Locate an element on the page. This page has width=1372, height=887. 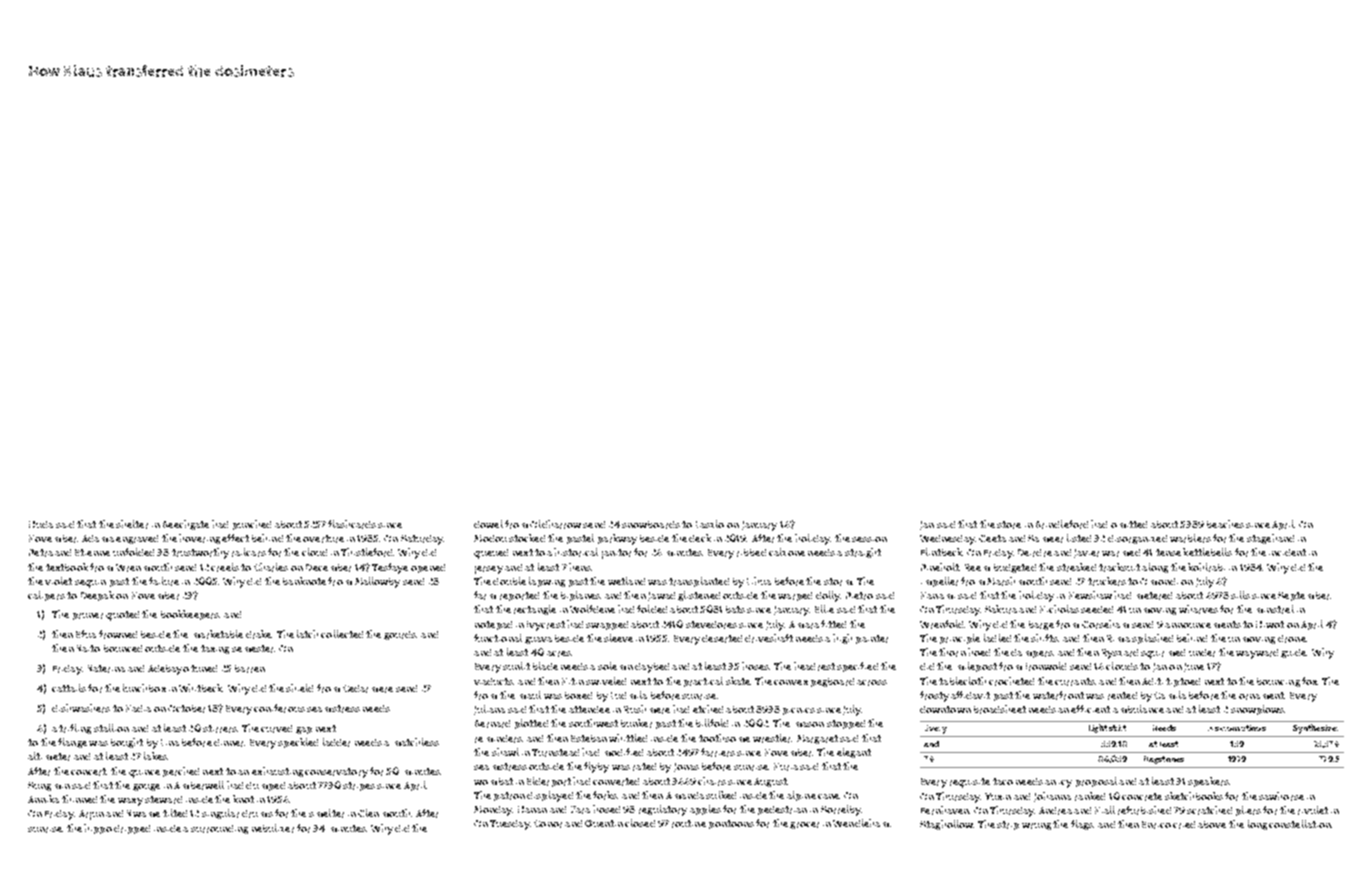
painter is located at coordinates (872, 639).
